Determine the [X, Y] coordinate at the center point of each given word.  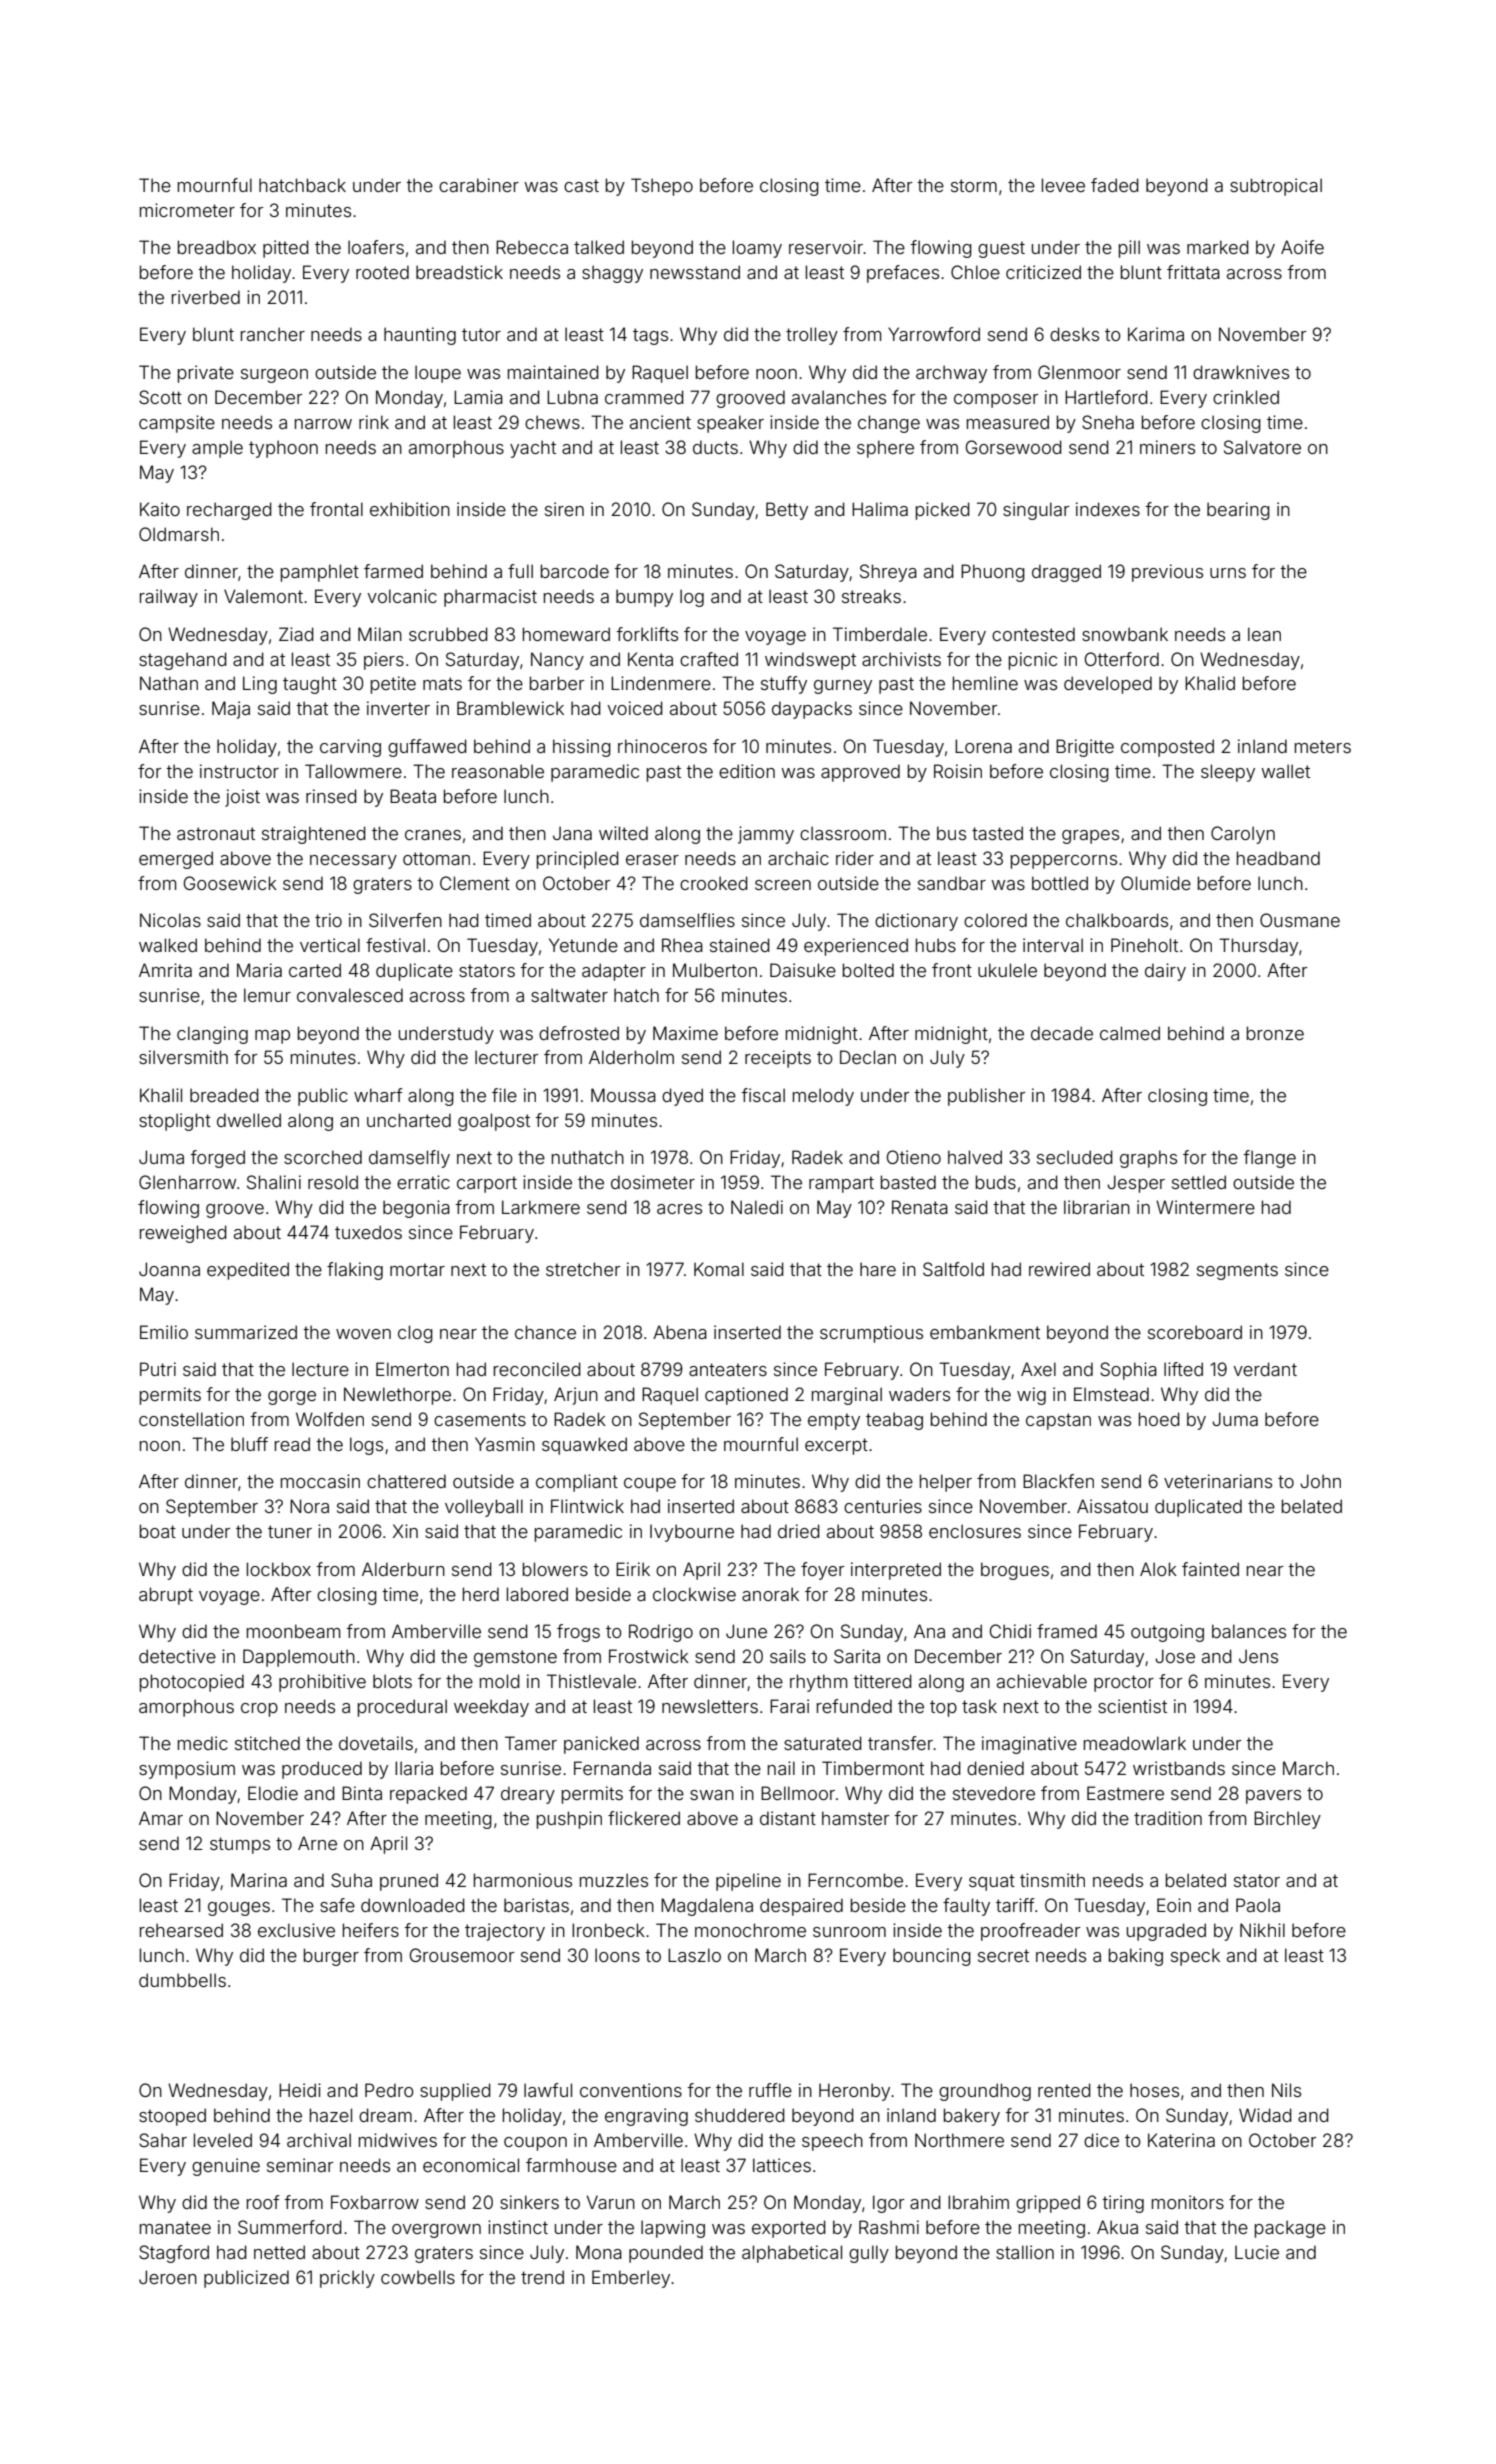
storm [974, 185]
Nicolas [170, 920]
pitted [286, 249]
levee [1063, 185]
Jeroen [168, 2277]
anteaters [728, 1369]
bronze [1275, 1033]
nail [781, 1768]
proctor [1124, 1683]
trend [542, 2277]
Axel [1038, 1369]
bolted [868, 970]
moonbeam [293, 1631]
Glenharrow [187, 1182]
